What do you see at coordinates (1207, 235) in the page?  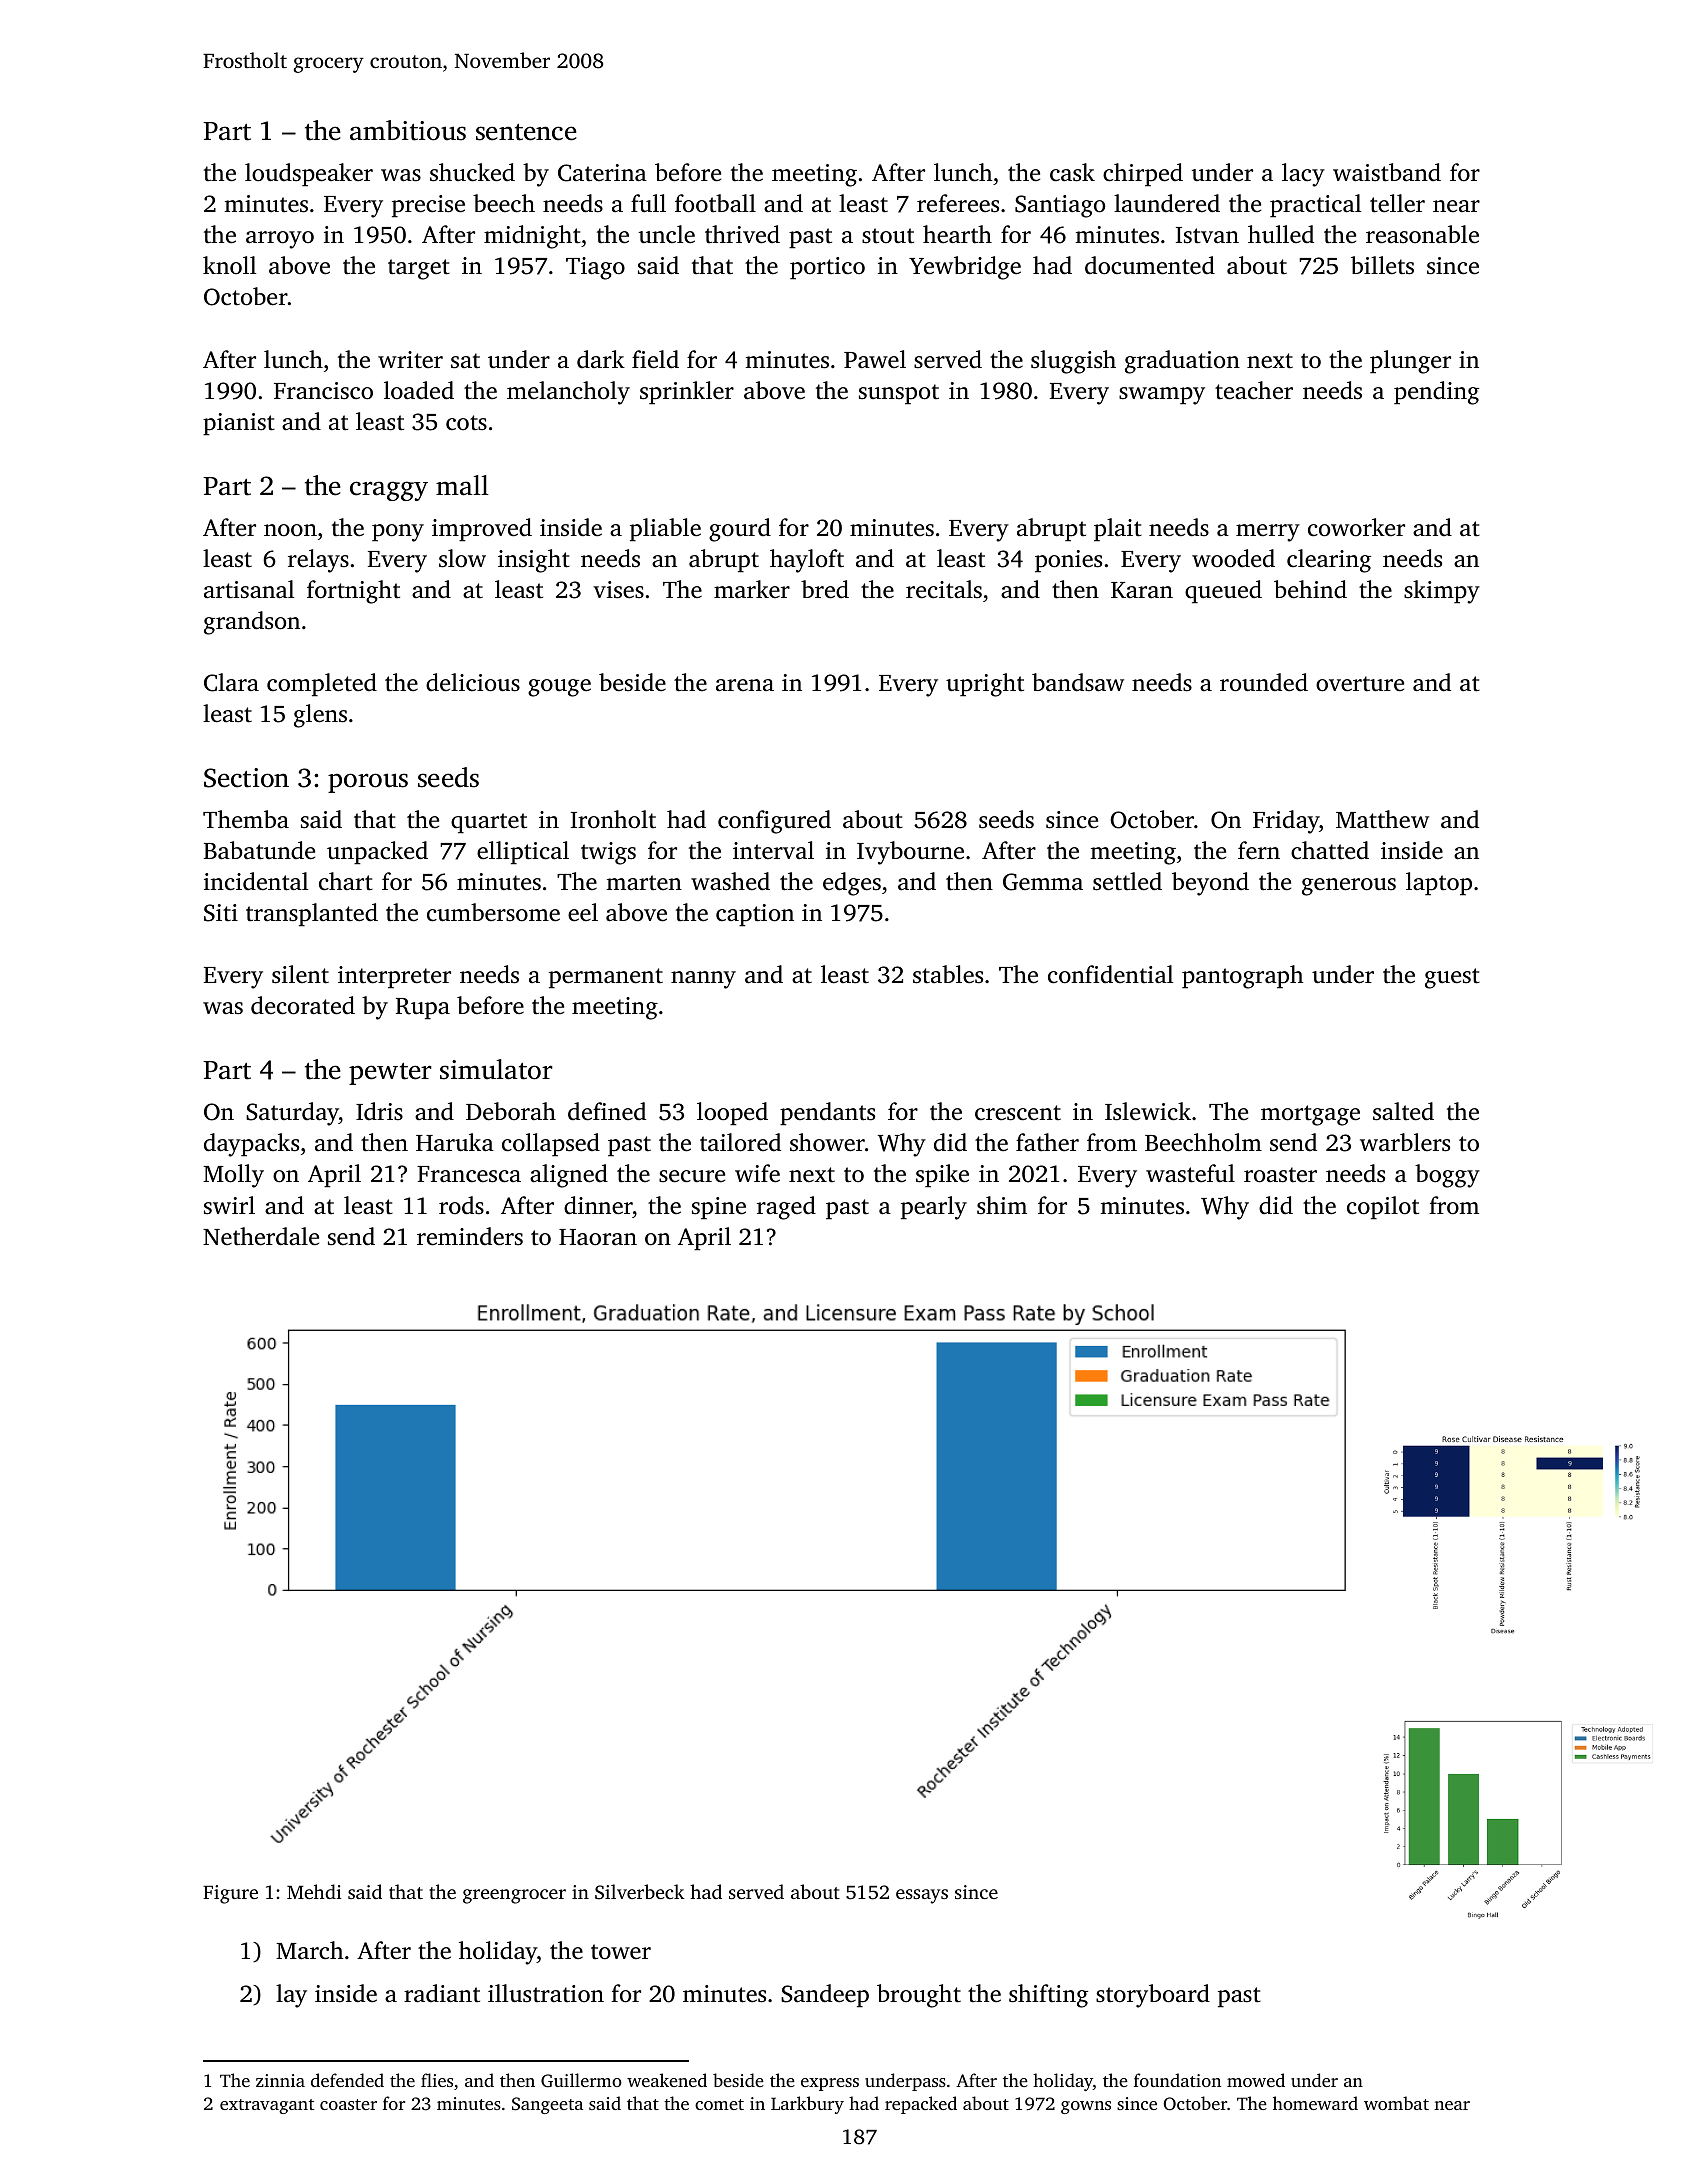 I see `Istvan` at bounding box center [1207, 235].
